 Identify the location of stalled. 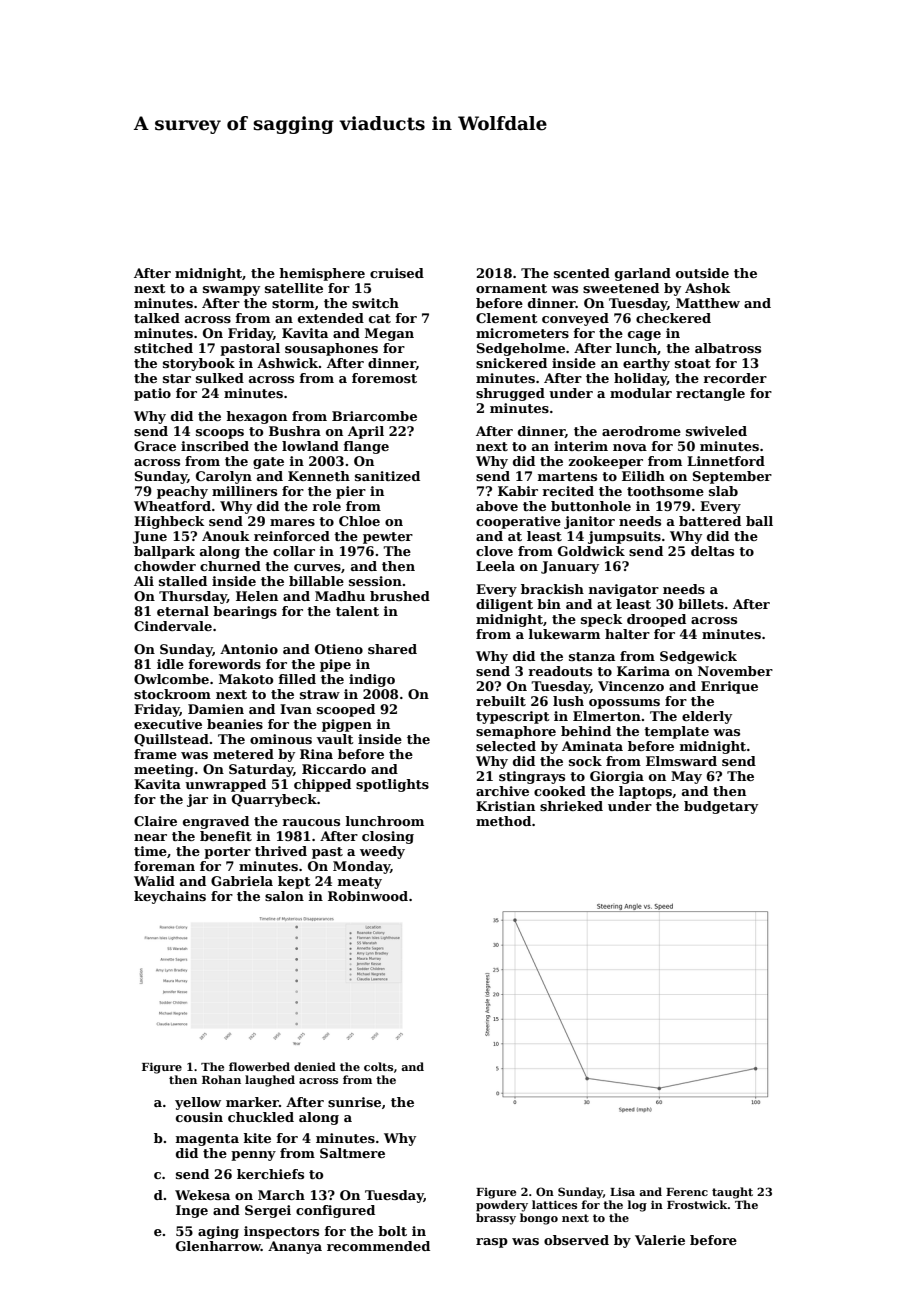
(183, 581).
